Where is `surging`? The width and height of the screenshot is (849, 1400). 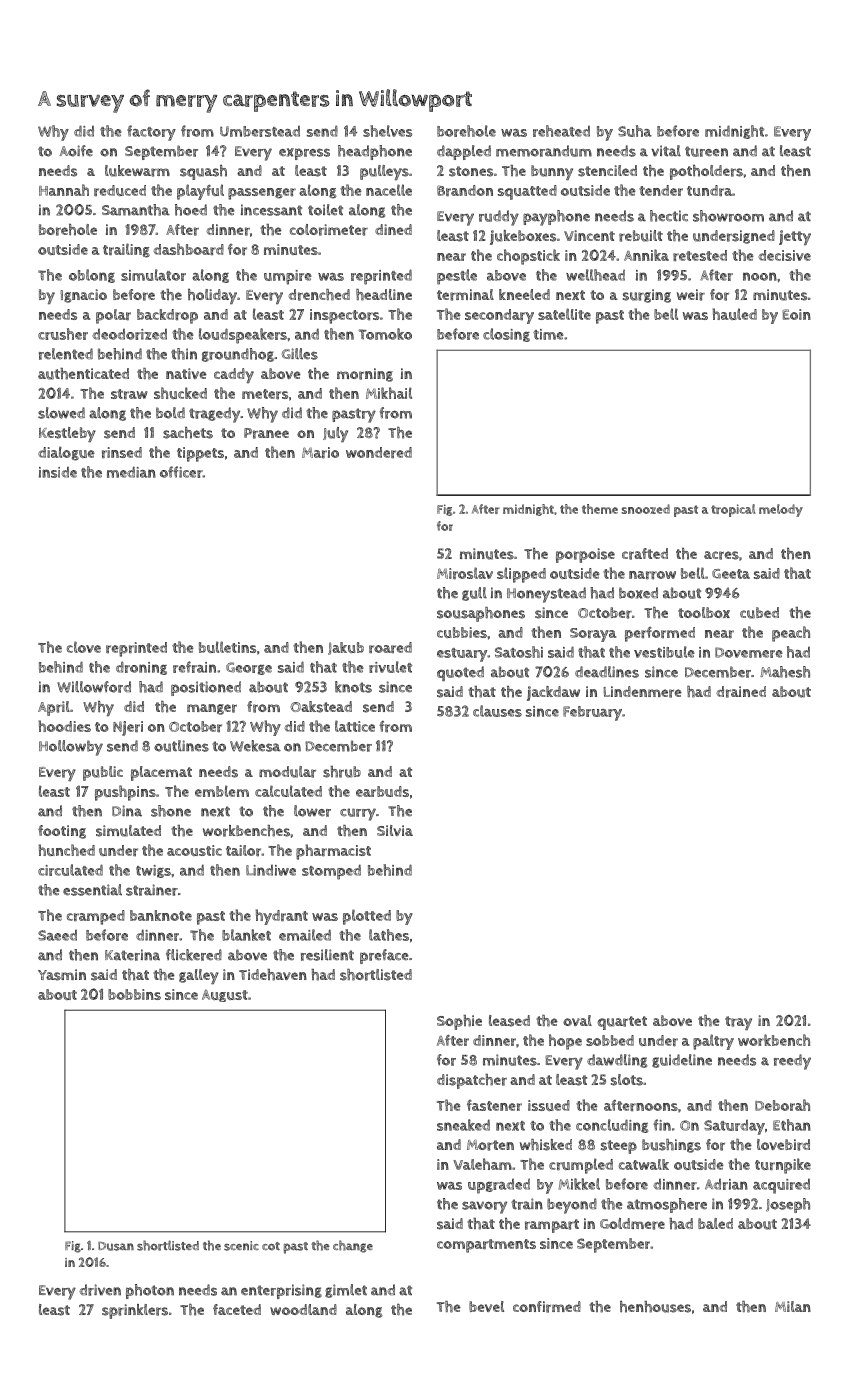 surging is located at coordinates (647, 296).
